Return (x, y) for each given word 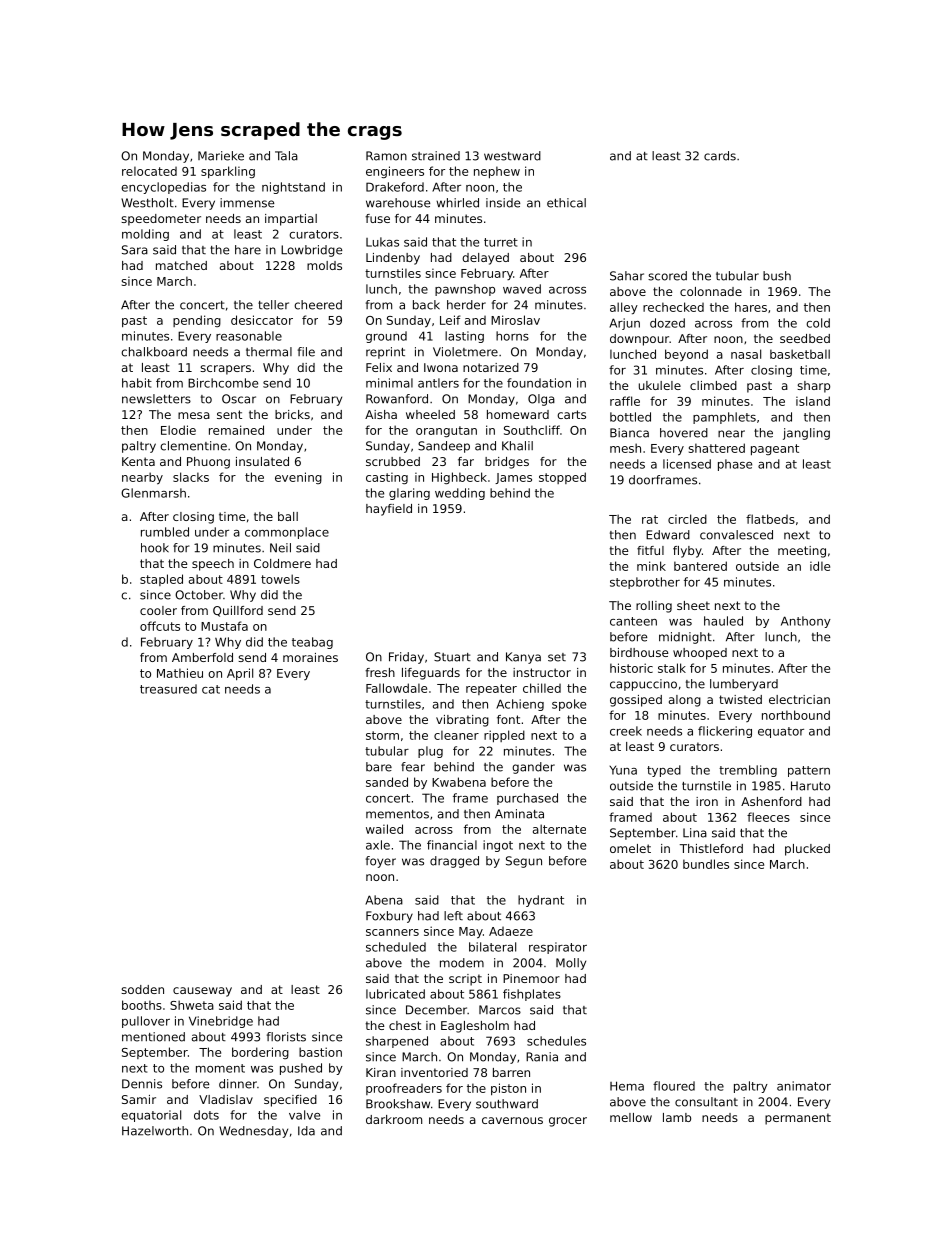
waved (522, 289)
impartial (291, 220)
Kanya (523, 658)
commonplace (287, 533)
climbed (713, 385)
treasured (168, 689)
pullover (146, 1022)
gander (533, 768)
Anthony (806, 622)
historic (631, 668)
